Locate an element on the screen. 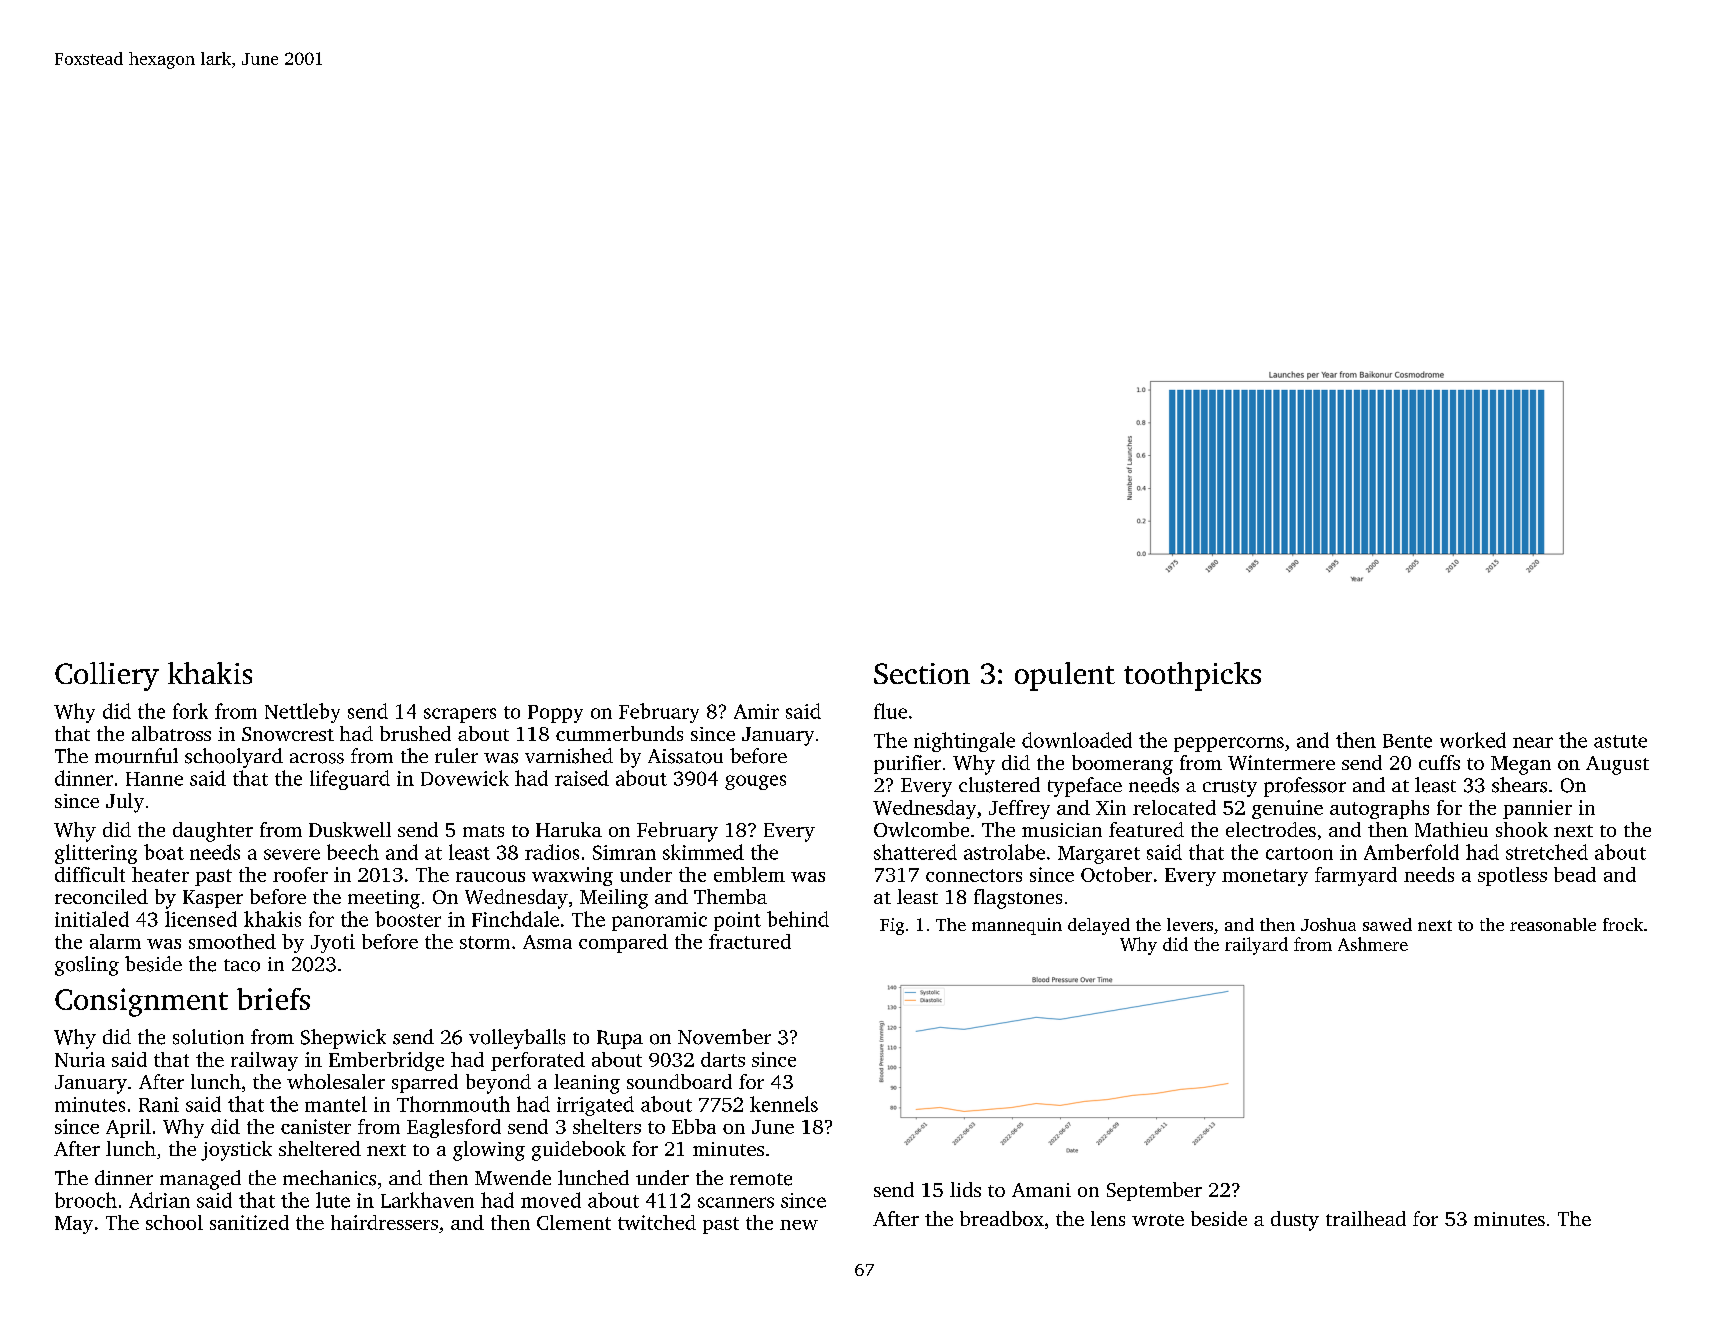 The height and width of the screenshot is (1321, 1709). mannequin is located at coordinates (1017, 926).
